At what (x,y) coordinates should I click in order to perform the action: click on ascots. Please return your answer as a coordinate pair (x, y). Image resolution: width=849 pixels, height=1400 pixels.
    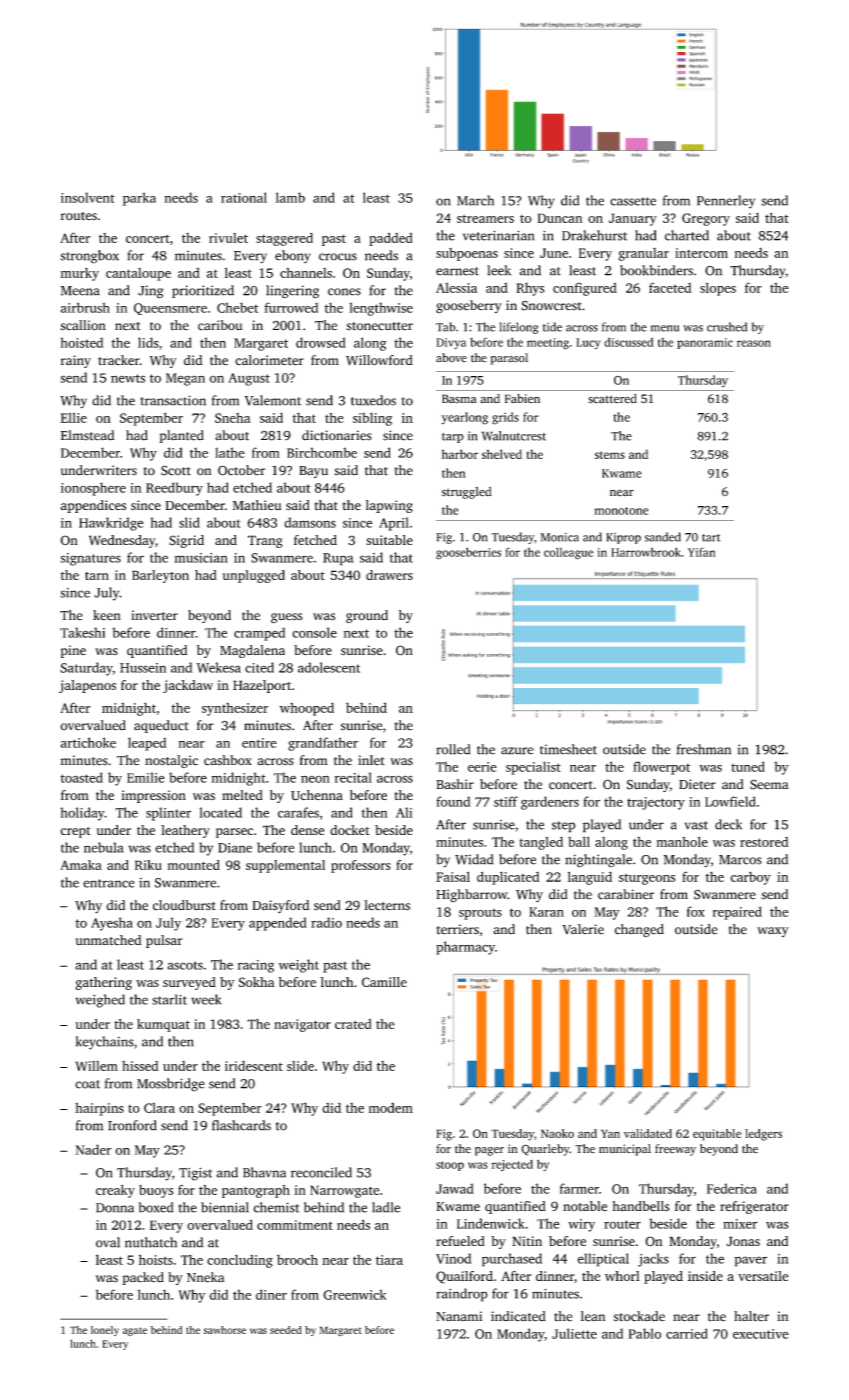
    Looking at the image, I should click on (185, 965).
